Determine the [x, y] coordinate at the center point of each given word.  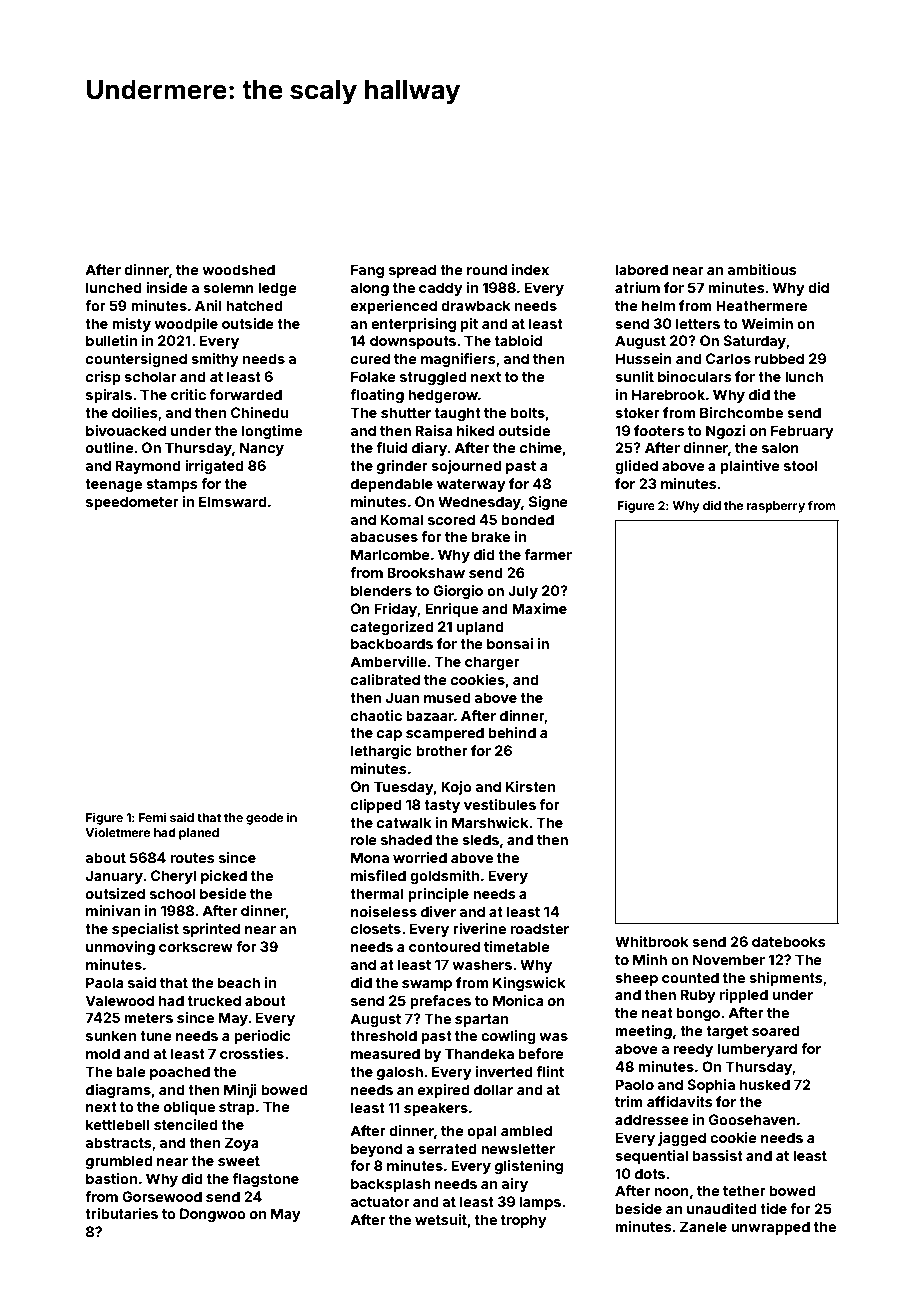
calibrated [385, 679]
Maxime [539, 608]
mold [103, 1053]
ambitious [762, 269]
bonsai [510, 643]
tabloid [518, 340]
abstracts [119, 1142]
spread [412, 271]
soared [776, 1030]
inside [167, 287]
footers [659, 430]
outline [110, 447]
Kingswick [529, 984]
